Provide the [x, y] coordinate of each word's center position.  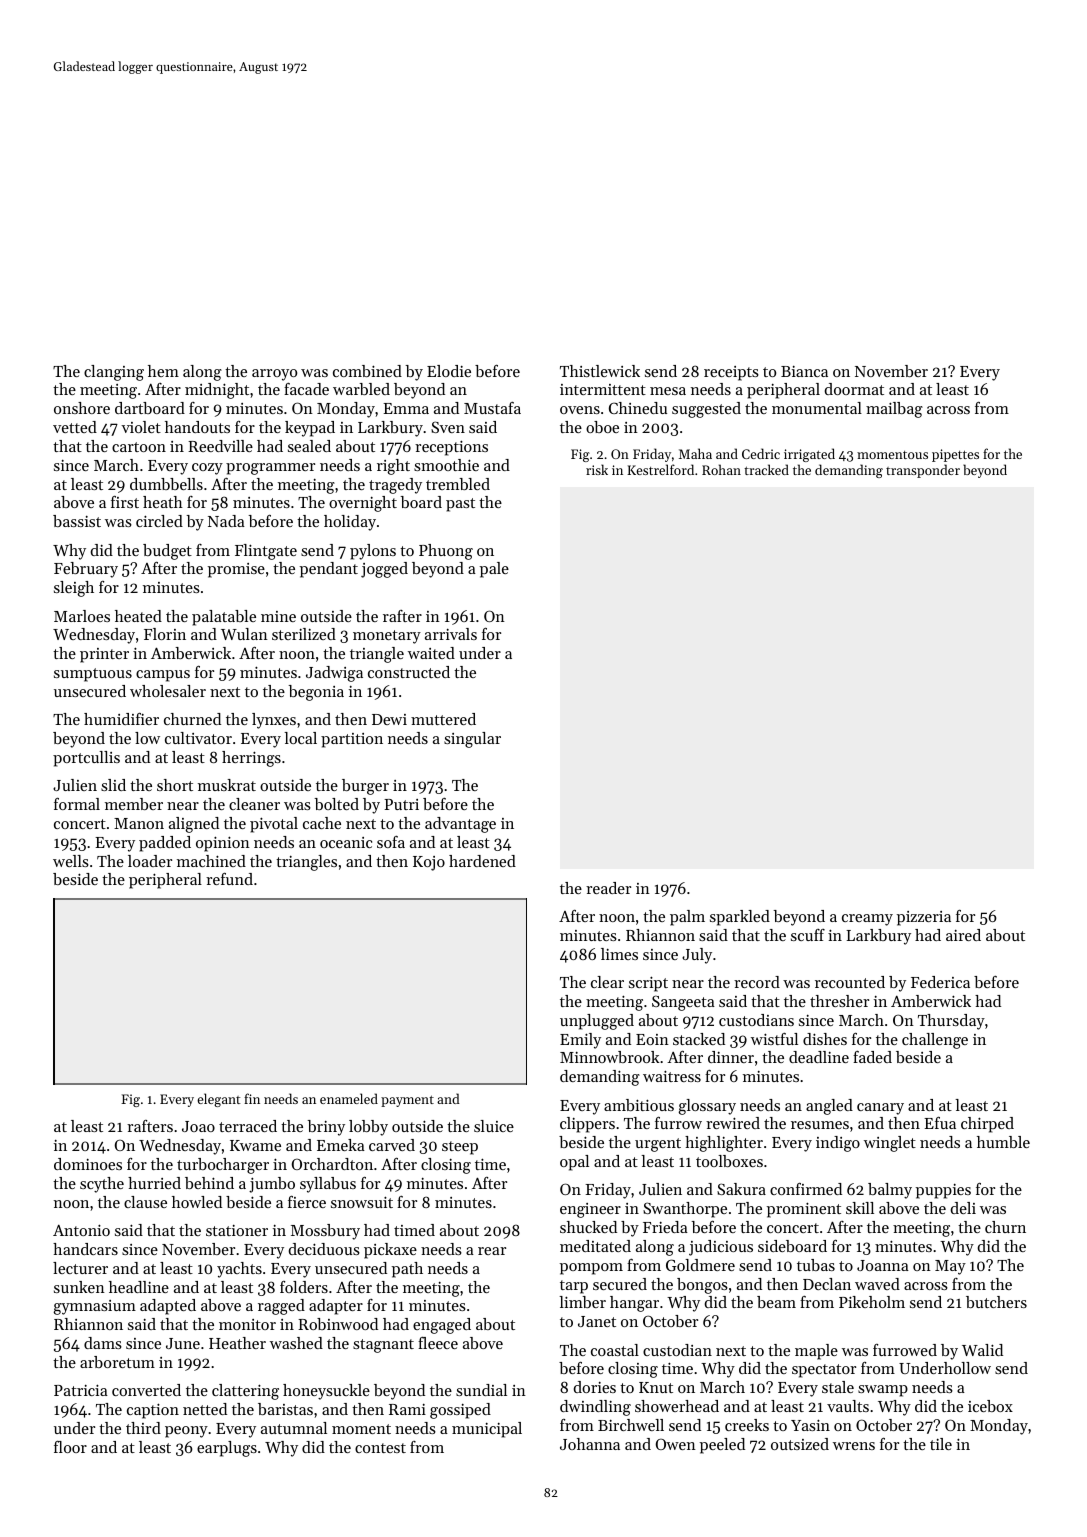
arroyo [274, 375]
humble [1003, 1142]
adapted [168, 1307]
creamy [867, 920]
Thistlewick [600, 371]
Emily [580, 1041]
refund [229, 879]
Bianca [804, 371]
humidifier [121, 719]
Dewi [389, 719]
